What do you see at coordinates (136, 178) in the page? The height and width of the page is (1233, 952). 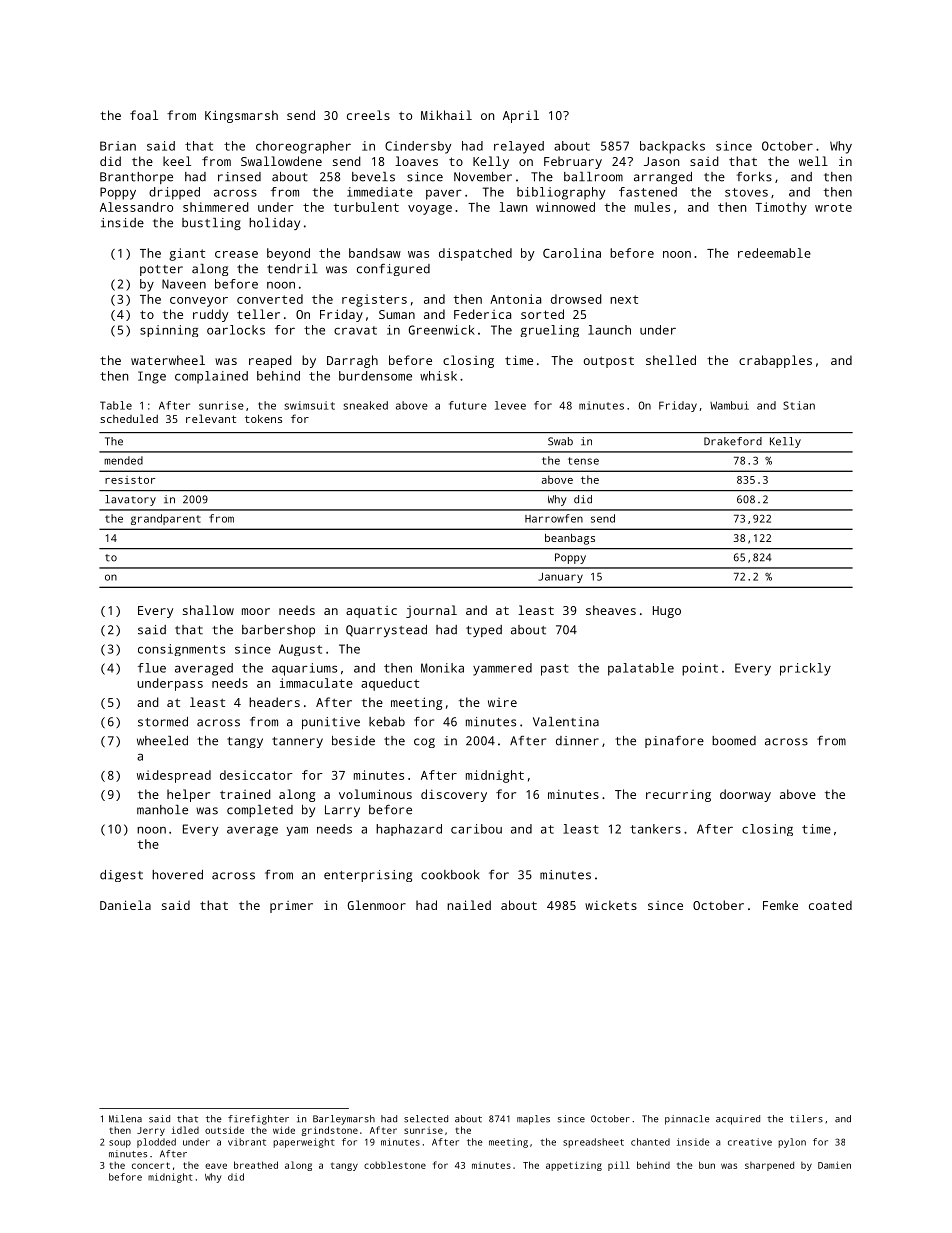 I see `Branthorpe` at bounding box center [136, 178].
